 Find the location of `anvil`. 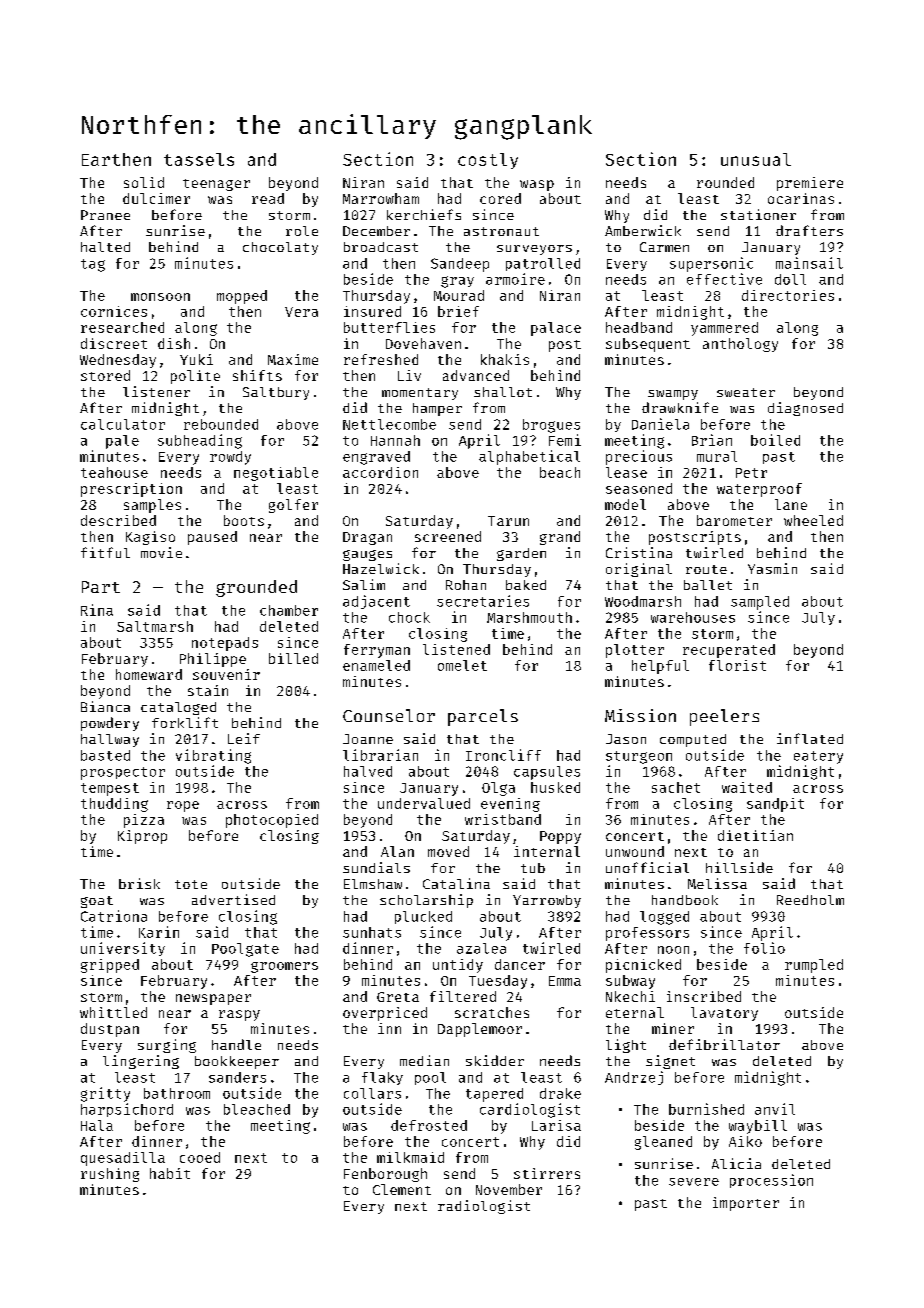

anvil is located at coordinates (775, 1109).
